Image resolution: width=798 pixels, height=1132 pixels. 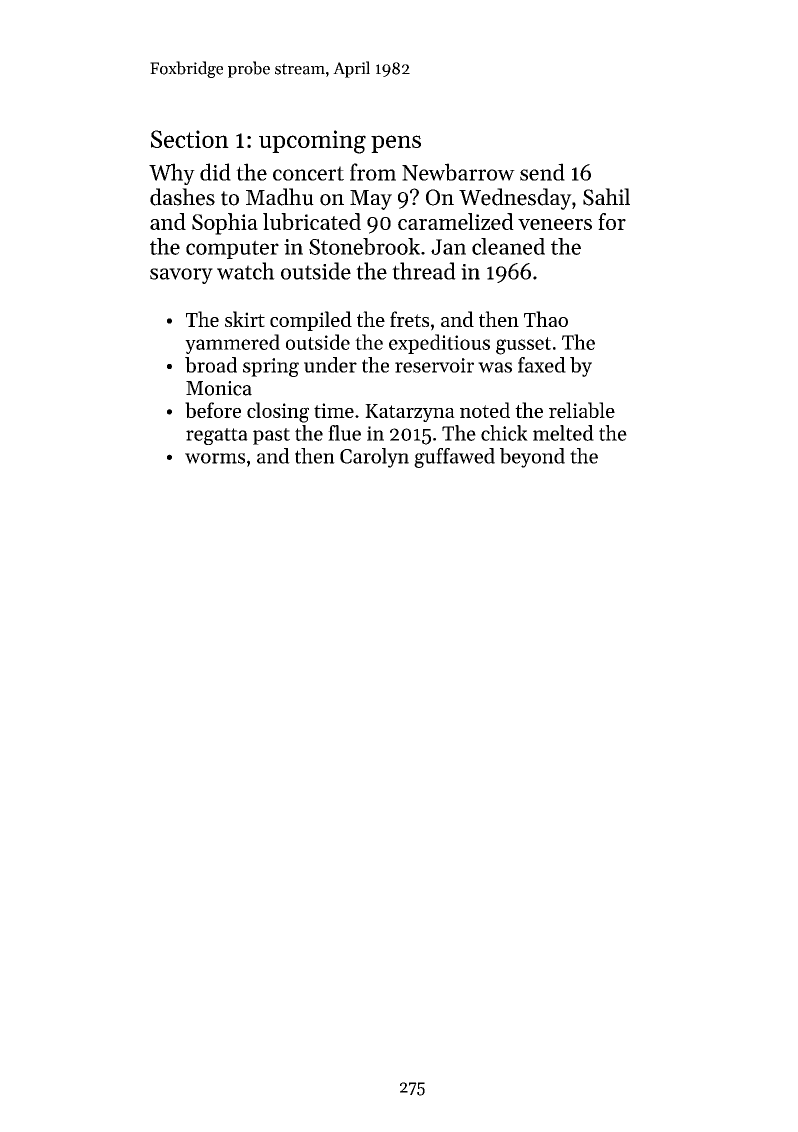 What do you see at coordinates (190, 139) in the screenshot?
I see `Section` at bounding box center [190, 139].
